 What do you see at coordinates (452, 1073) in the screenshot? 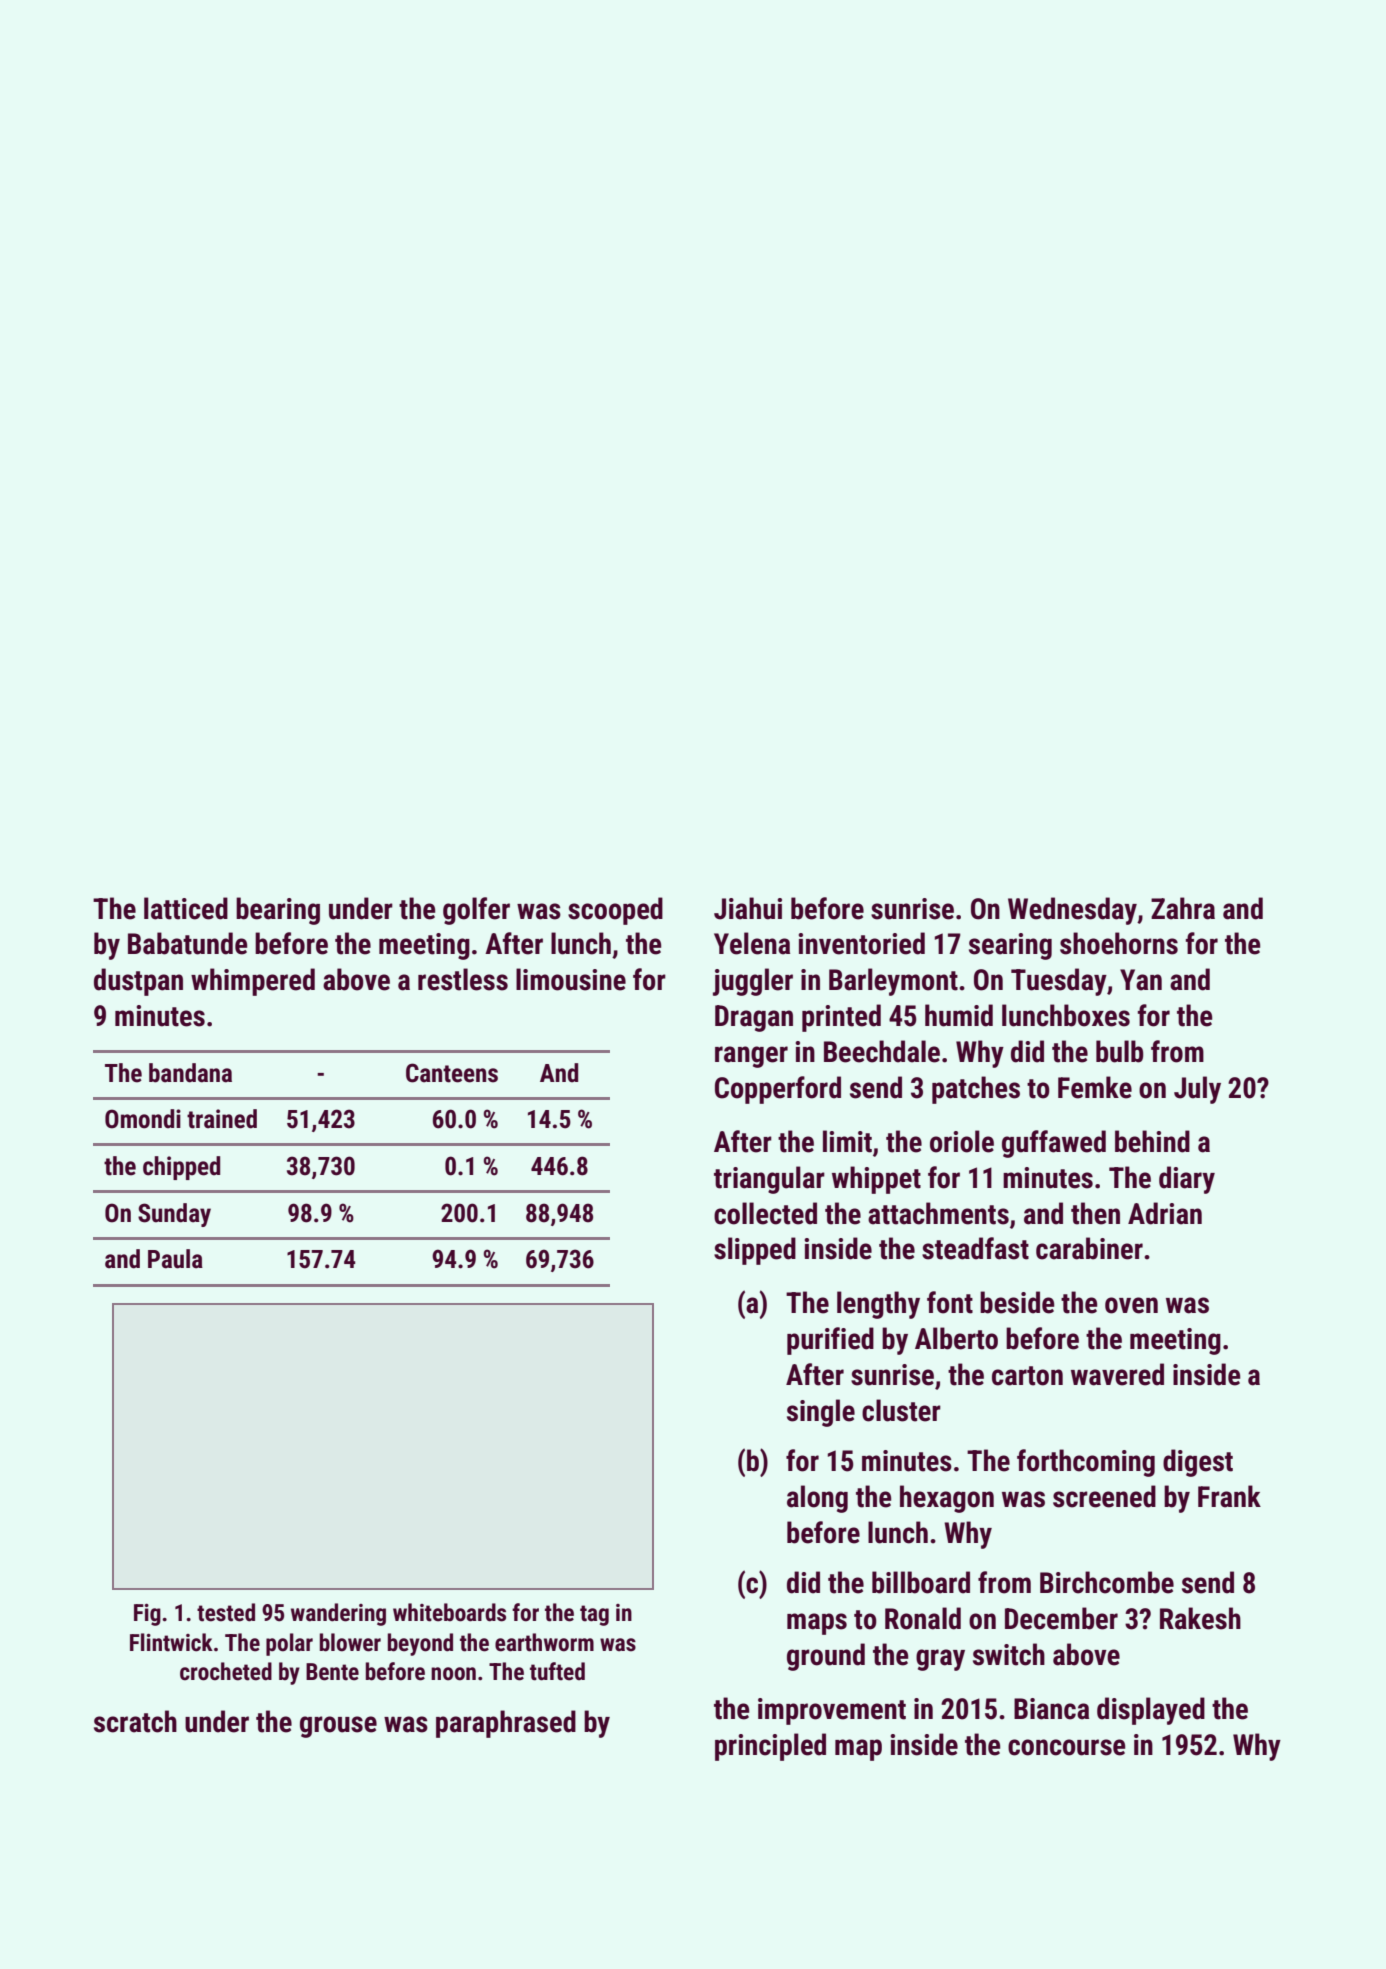
I see `Canteens` at bounding box center [452, 1073].
